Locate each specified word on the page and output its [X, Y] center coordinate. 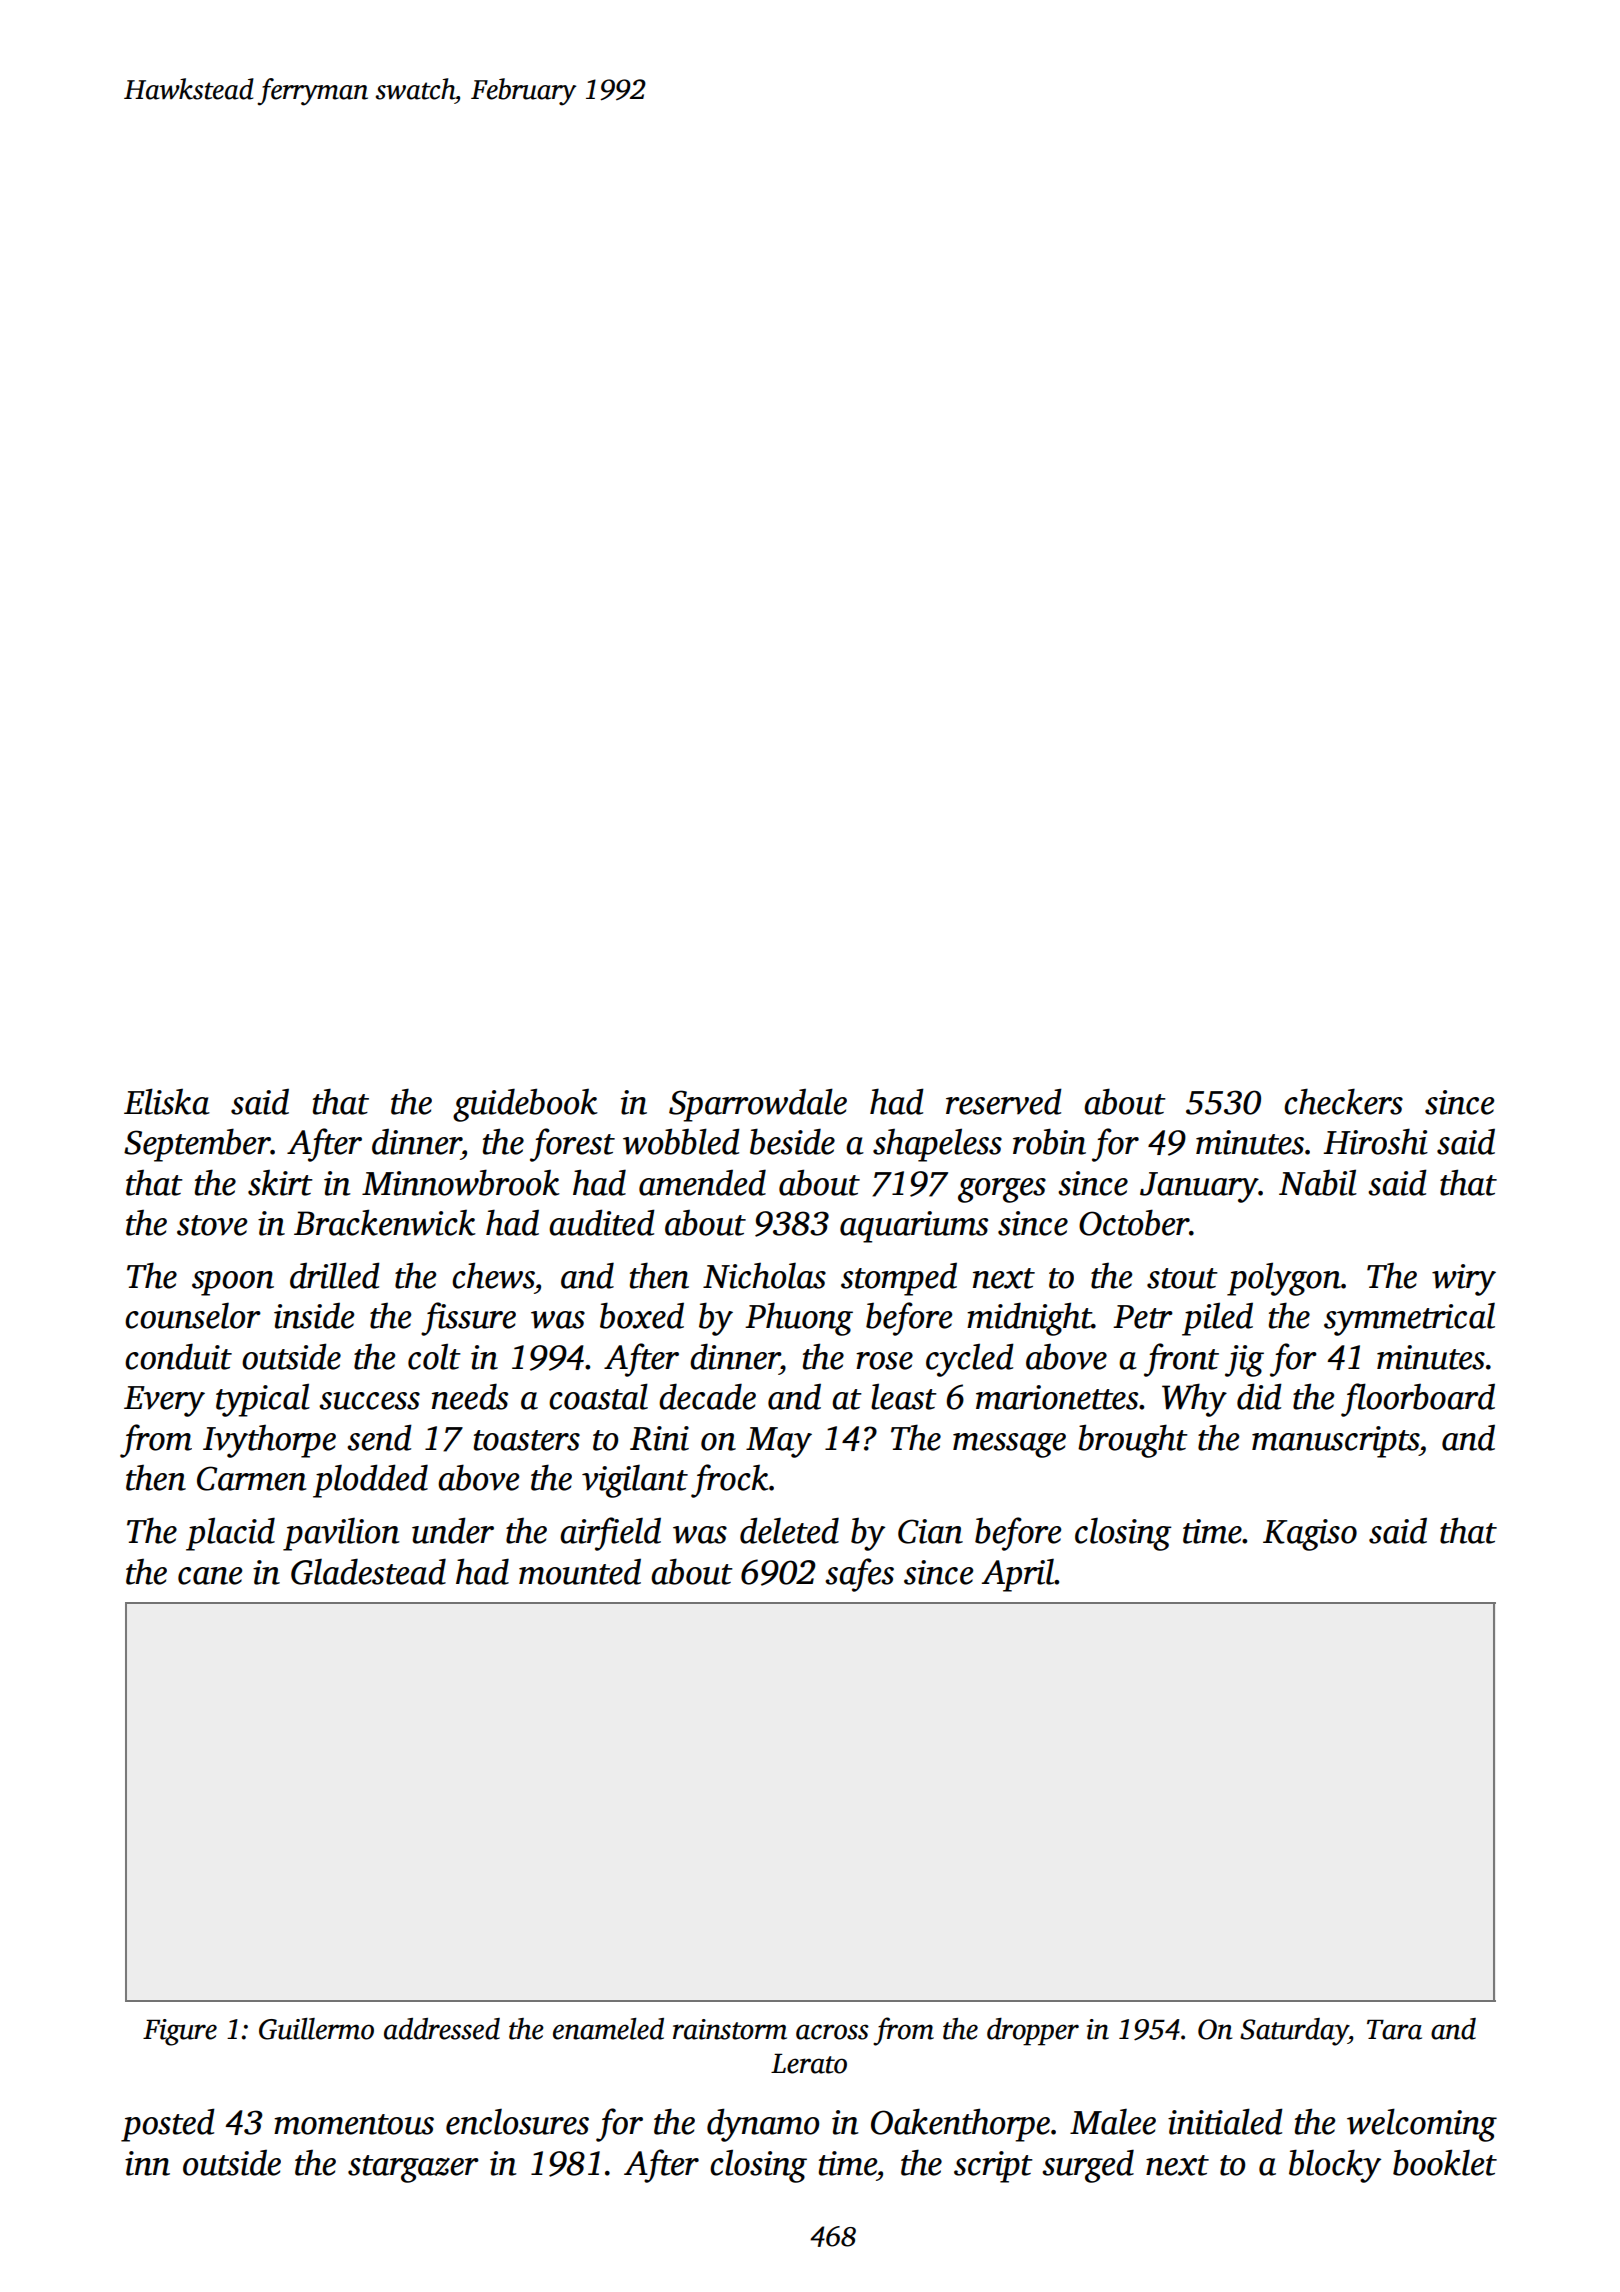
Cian [930, 1531]
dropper [1033, 2032]
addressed [442, 2029]
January [1199, 1187]
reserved [1004, 1101]
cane [210, 1576]
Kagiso [1310, 1535]
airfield [610, 1534]
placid [230, 1534]
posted [168, 2125]
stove [212, 1225]
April [1018, 1575]
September [197, 1145]
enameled [608, 2029]
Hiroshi [1375, 1141]
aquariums [914, 1227]
